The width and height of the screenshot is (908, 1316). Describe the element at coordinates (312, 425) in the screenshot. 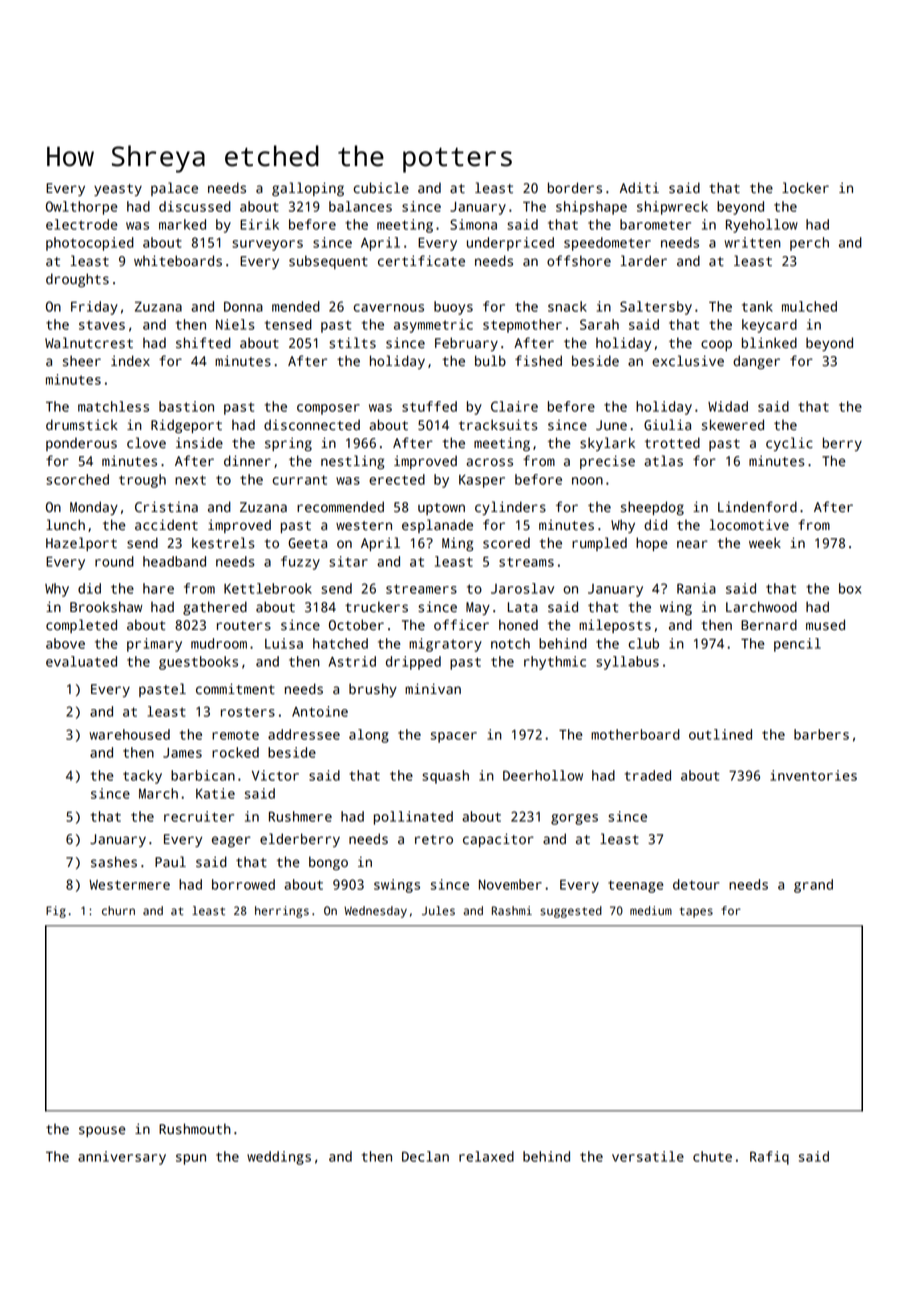

I see `disconnected` at that location.
